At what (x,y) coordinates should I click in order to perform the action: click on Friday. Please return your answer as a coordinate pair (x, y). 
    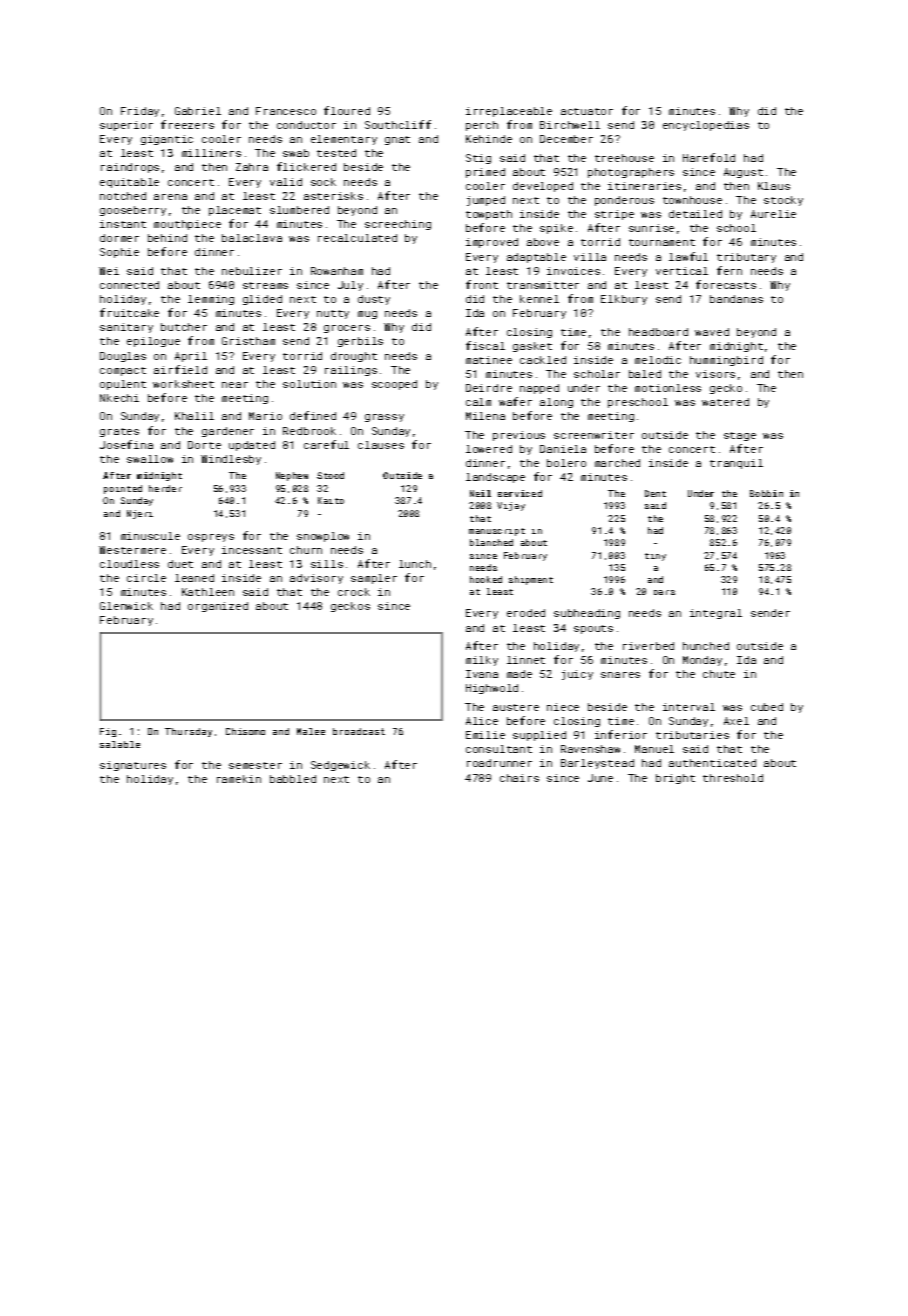
    Looking at the image, I should click on (140, 112).
